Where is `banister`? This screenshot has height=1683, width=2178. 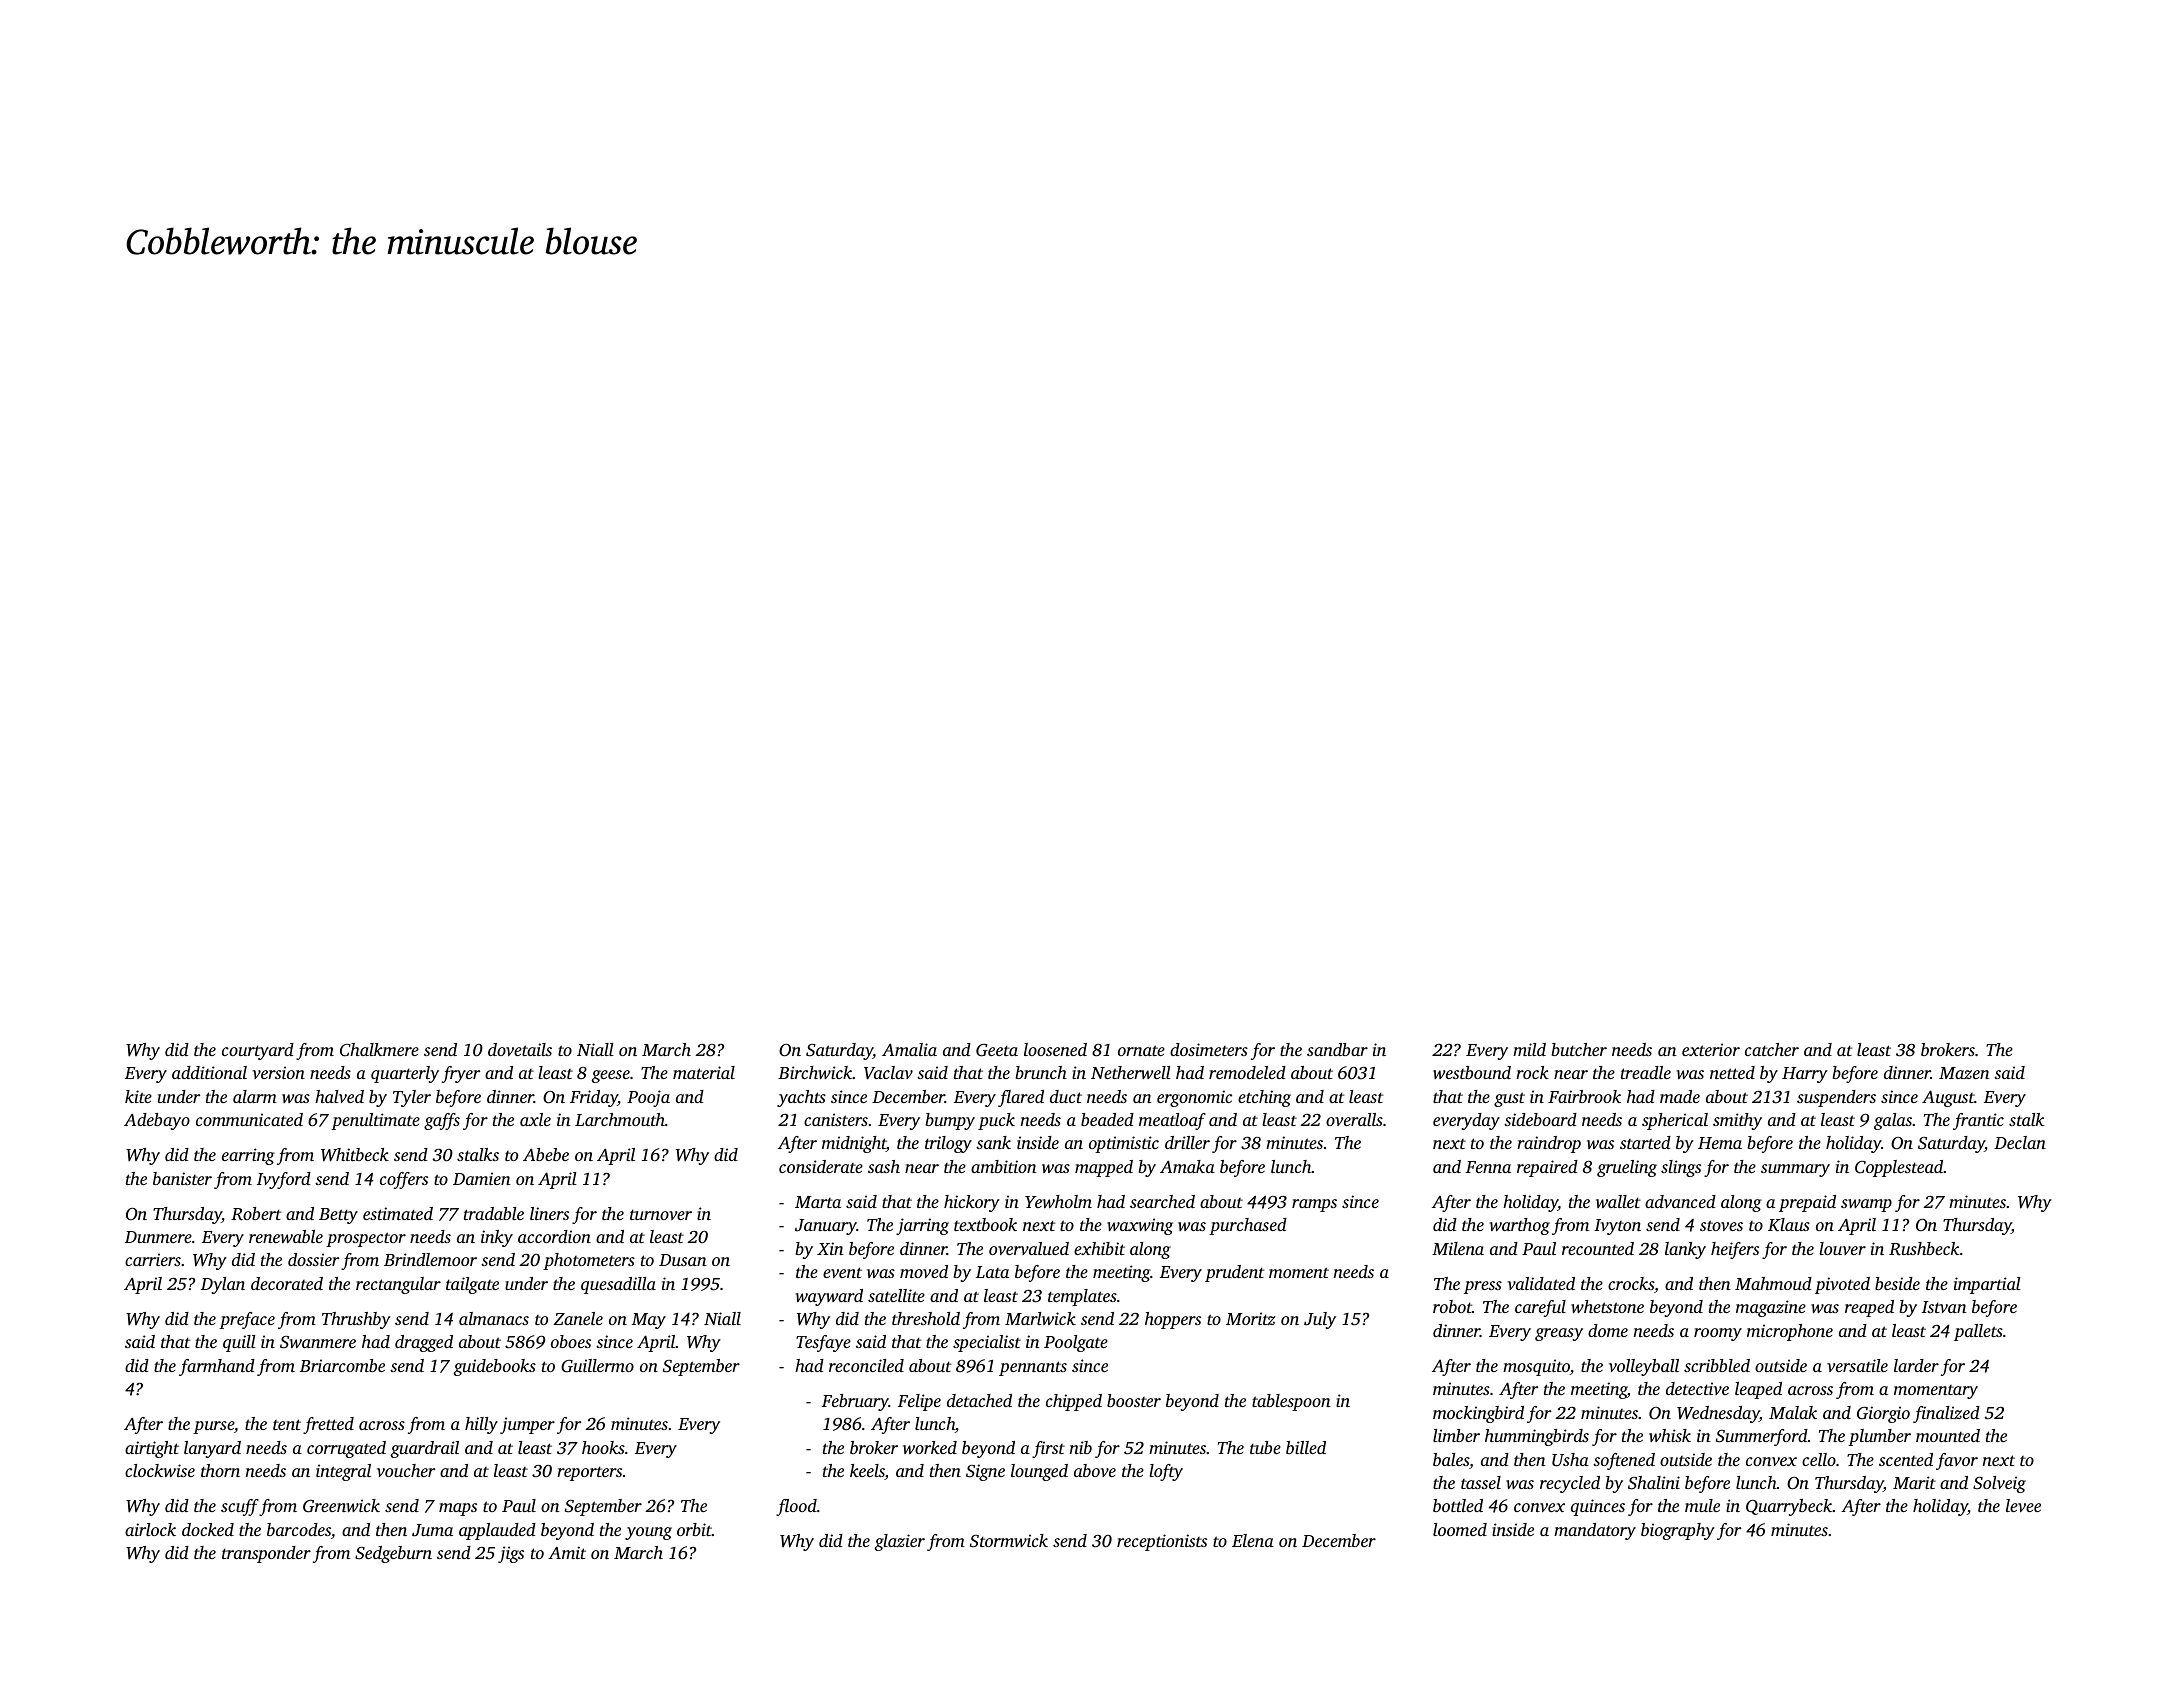
banister is located at coordinates (182, 1178).
